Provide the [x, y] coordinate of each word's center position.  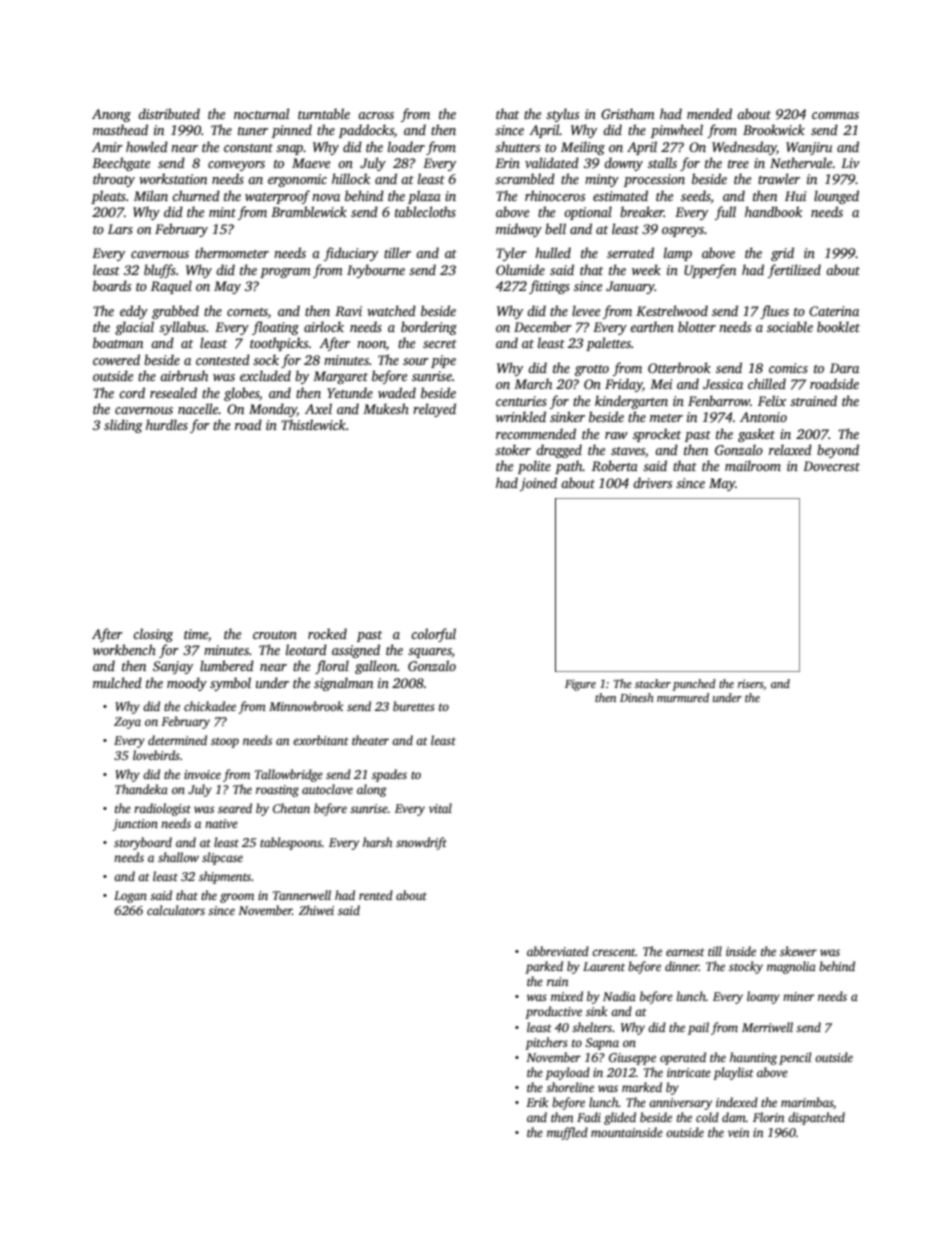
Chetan [291, 808]
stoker [513, 449]
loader [406, 146]
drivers [652, 482]
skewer [798, 951]
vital [440, 808]
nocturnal [261, 113]
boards [112, 285]
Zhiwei [316, 910]
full [725, 213]
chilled [767, 383]
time [196, 634]
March [533, 383]
